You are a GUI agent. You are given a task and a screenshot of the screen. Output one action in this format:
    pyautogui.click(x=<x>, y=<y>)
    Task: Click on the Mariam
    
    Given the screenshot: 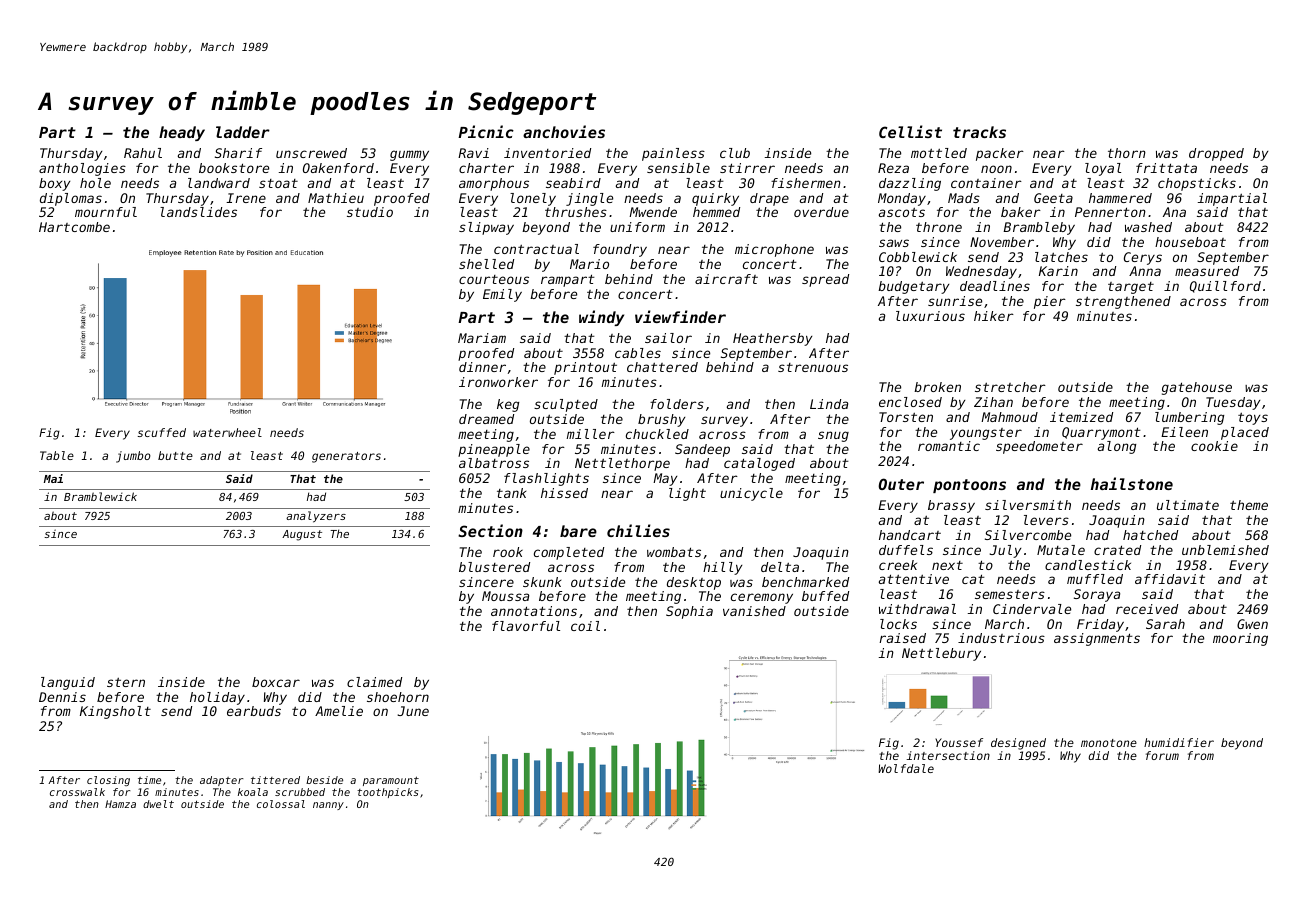 What is the action you would take?
    pyautogui.click(x=482, y=338)
